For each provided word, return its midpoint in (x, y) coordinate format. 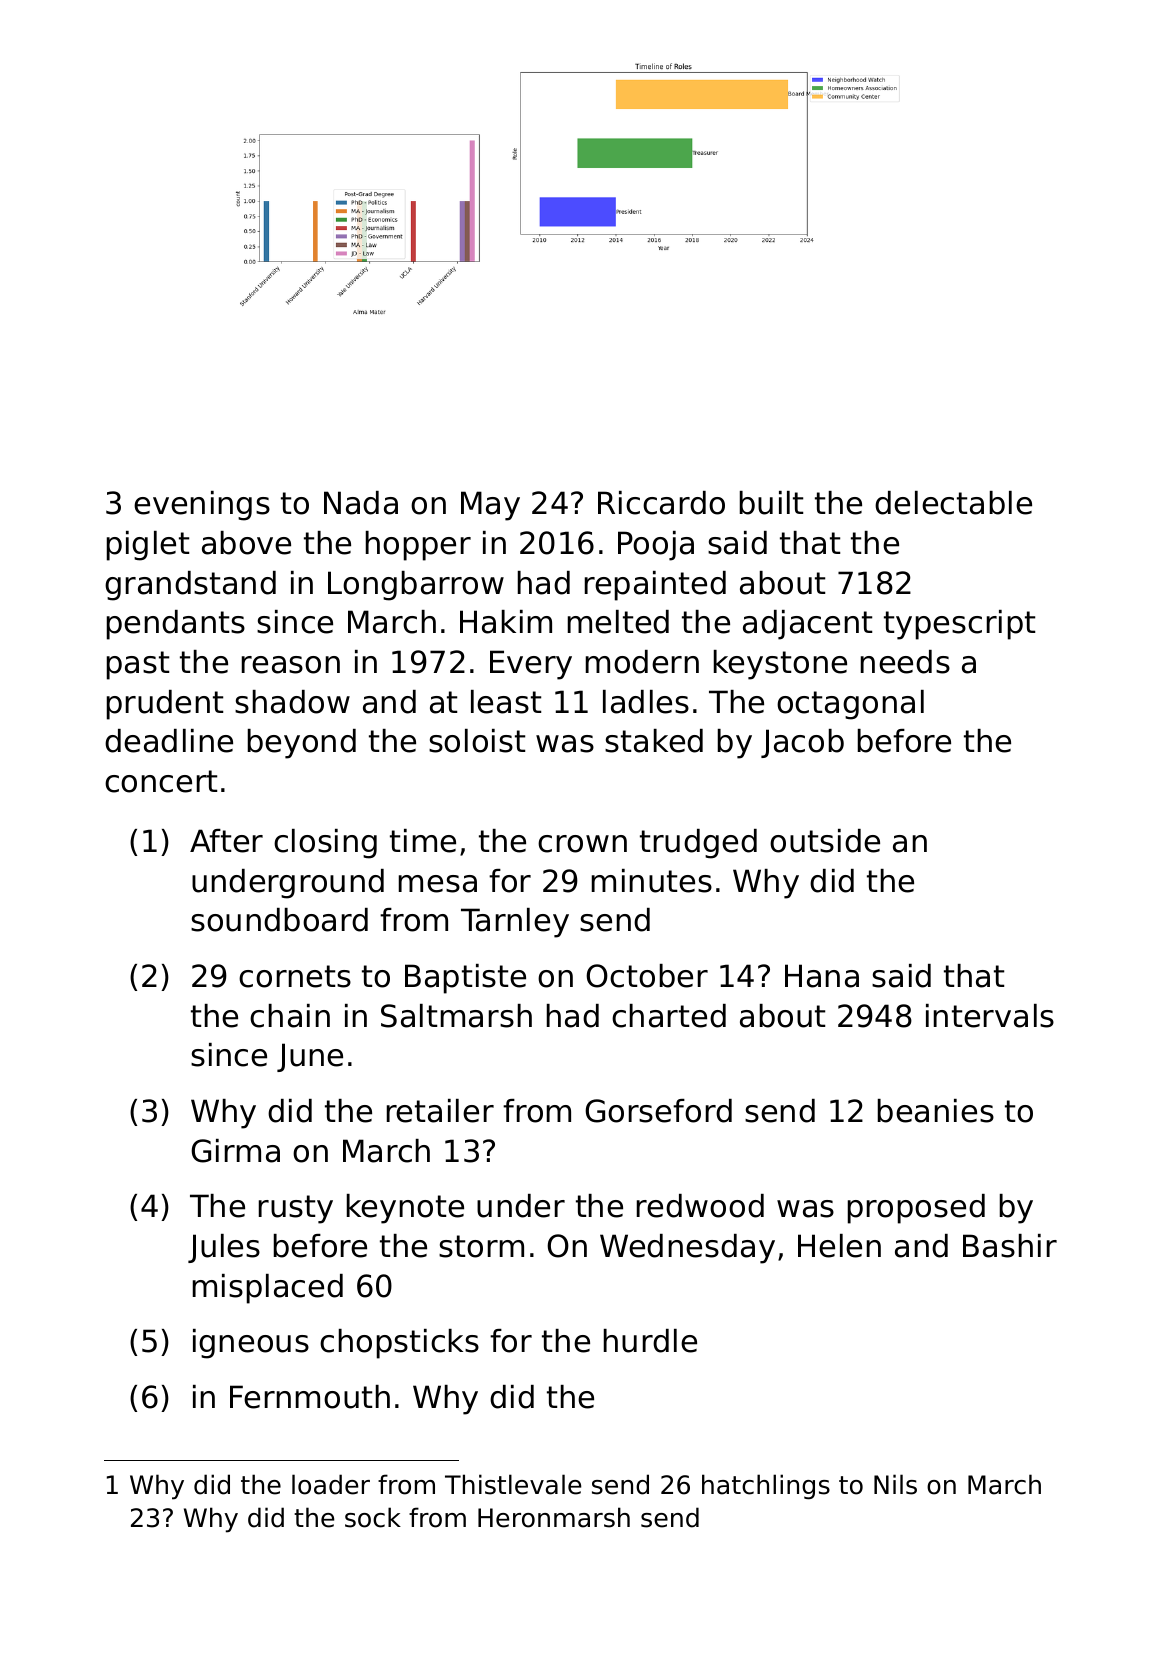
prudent (165, 705)
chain (290, 1016)
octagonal (850, 705)
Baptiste (465, 979)
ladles (646, 702)
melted (618, 622)
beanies (936, 1111)
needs (905, 662)
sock (373, 1517)
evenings (202, 506)
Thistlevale (513, 1484)
